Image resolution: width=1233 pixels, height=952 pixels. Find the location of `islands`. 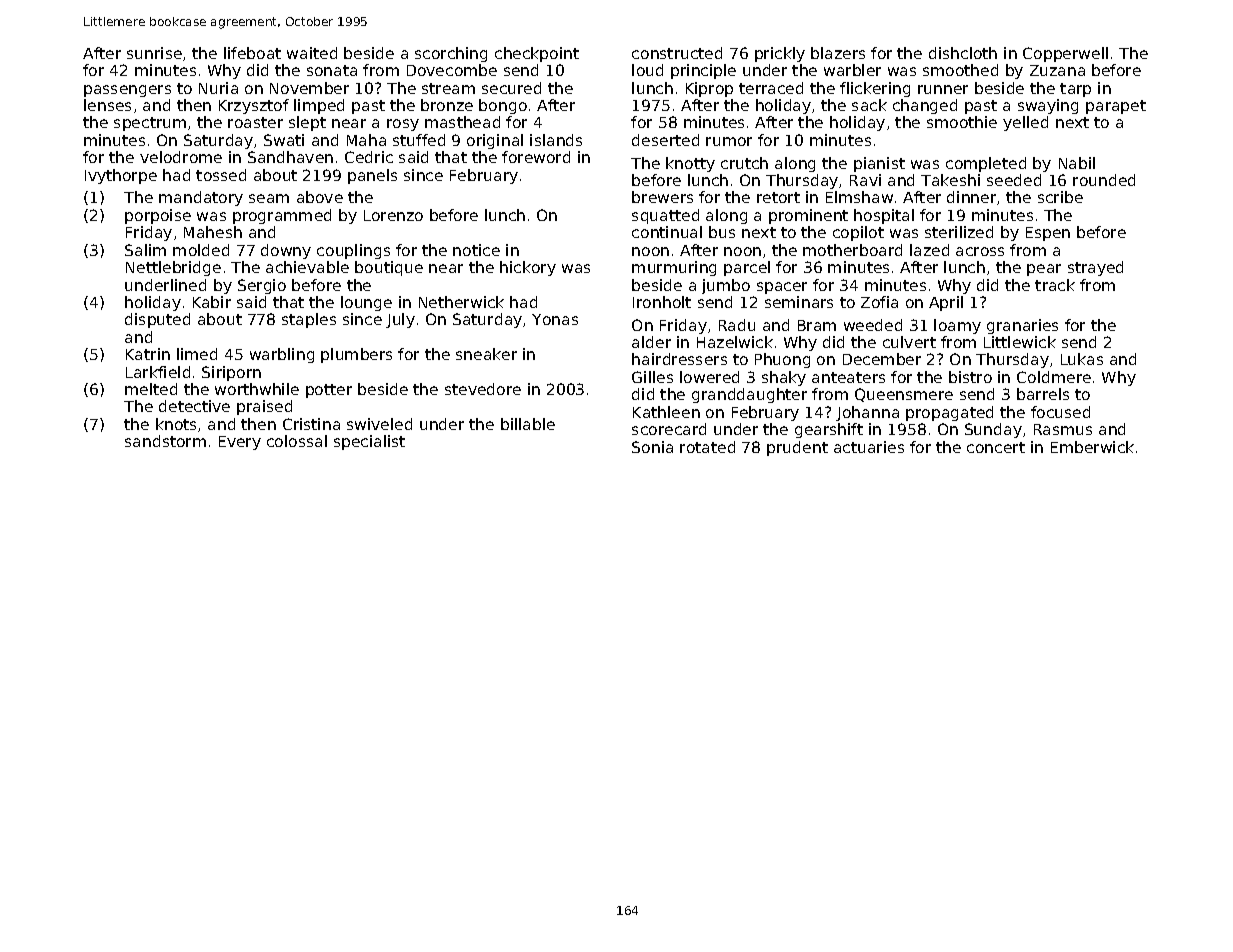

islands is located at coordinates (556, 140).
